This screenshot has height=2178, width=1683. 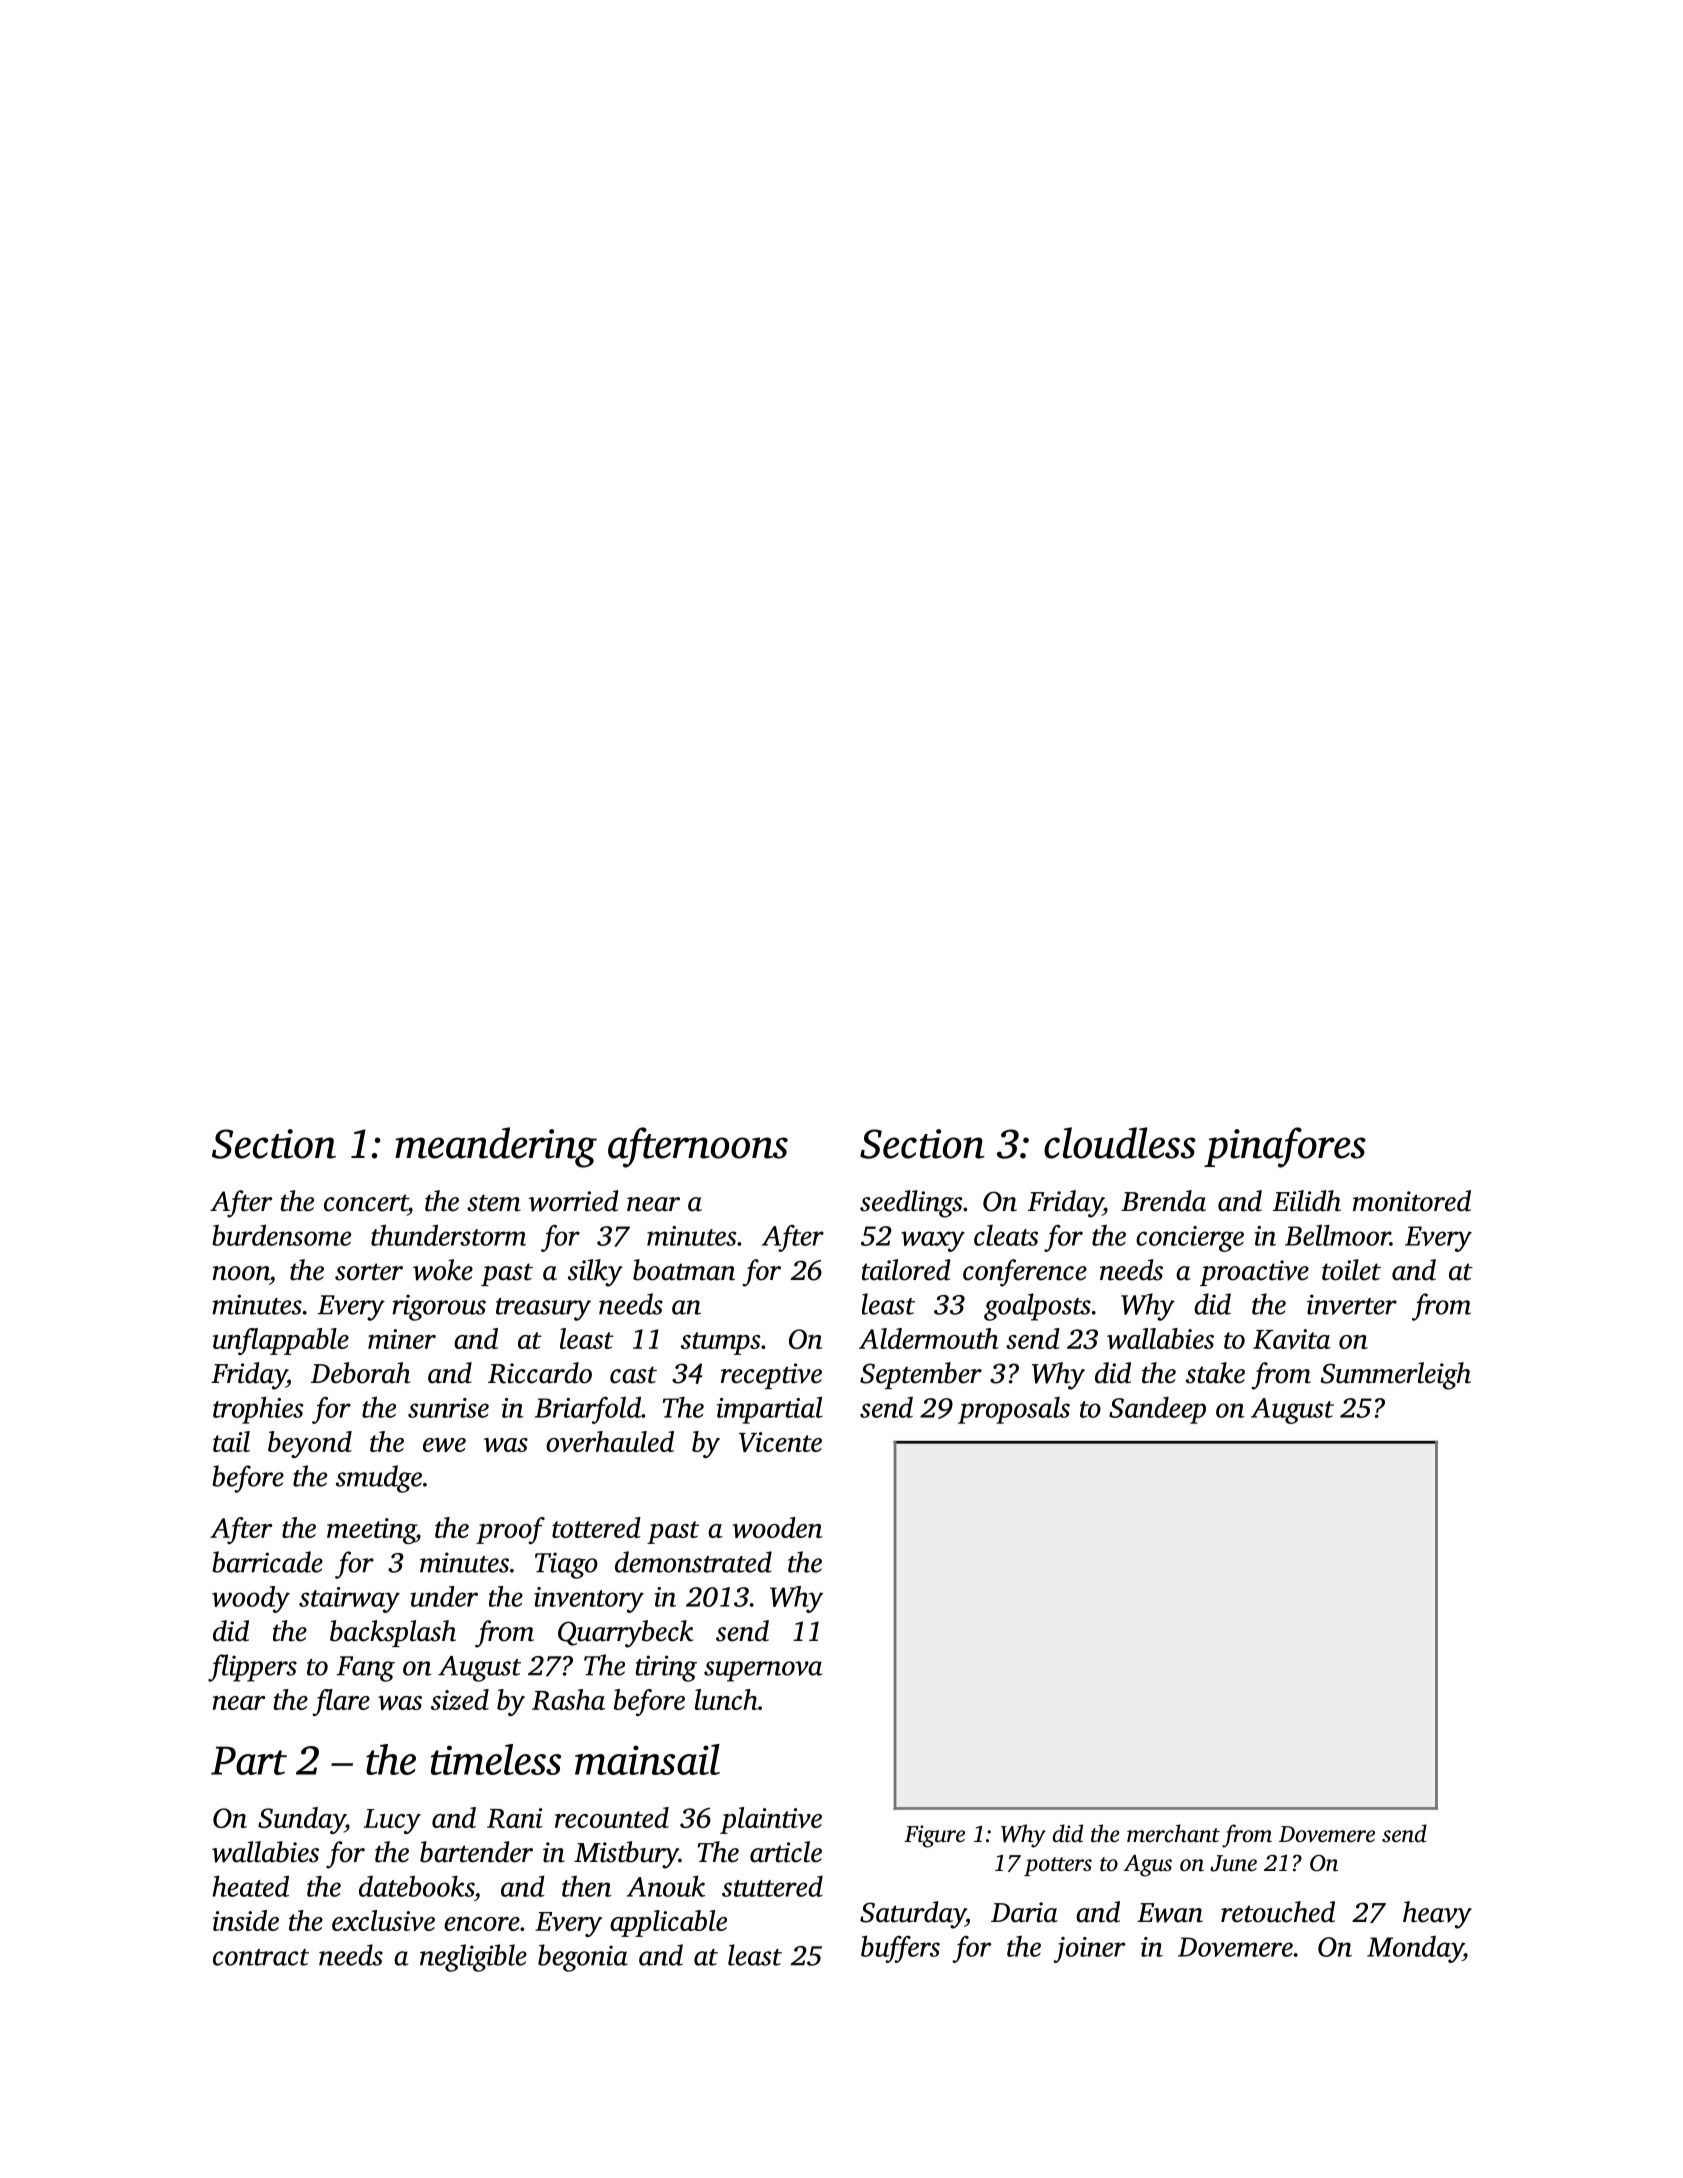 I want to click on meandering, so click(x=496, y=1147).
